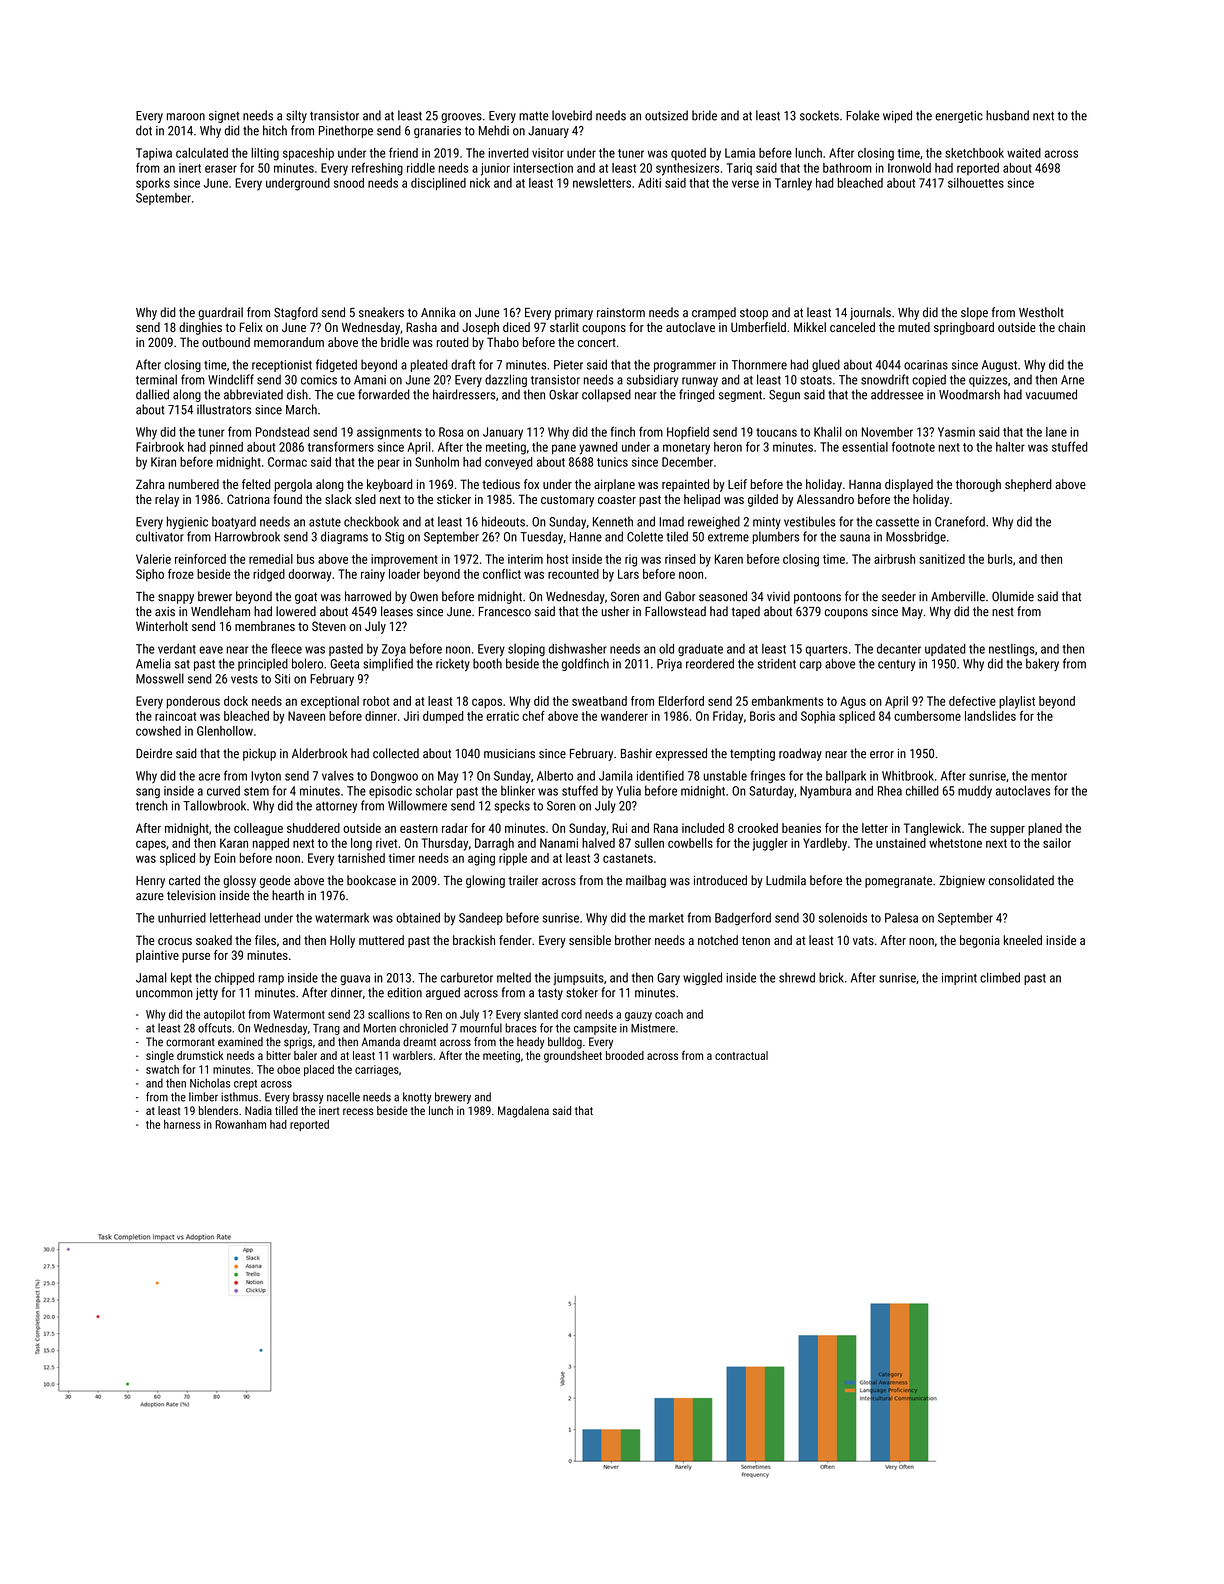  Describe the element at coordinates (974, 313) in the document. I see `slope` at that location.
